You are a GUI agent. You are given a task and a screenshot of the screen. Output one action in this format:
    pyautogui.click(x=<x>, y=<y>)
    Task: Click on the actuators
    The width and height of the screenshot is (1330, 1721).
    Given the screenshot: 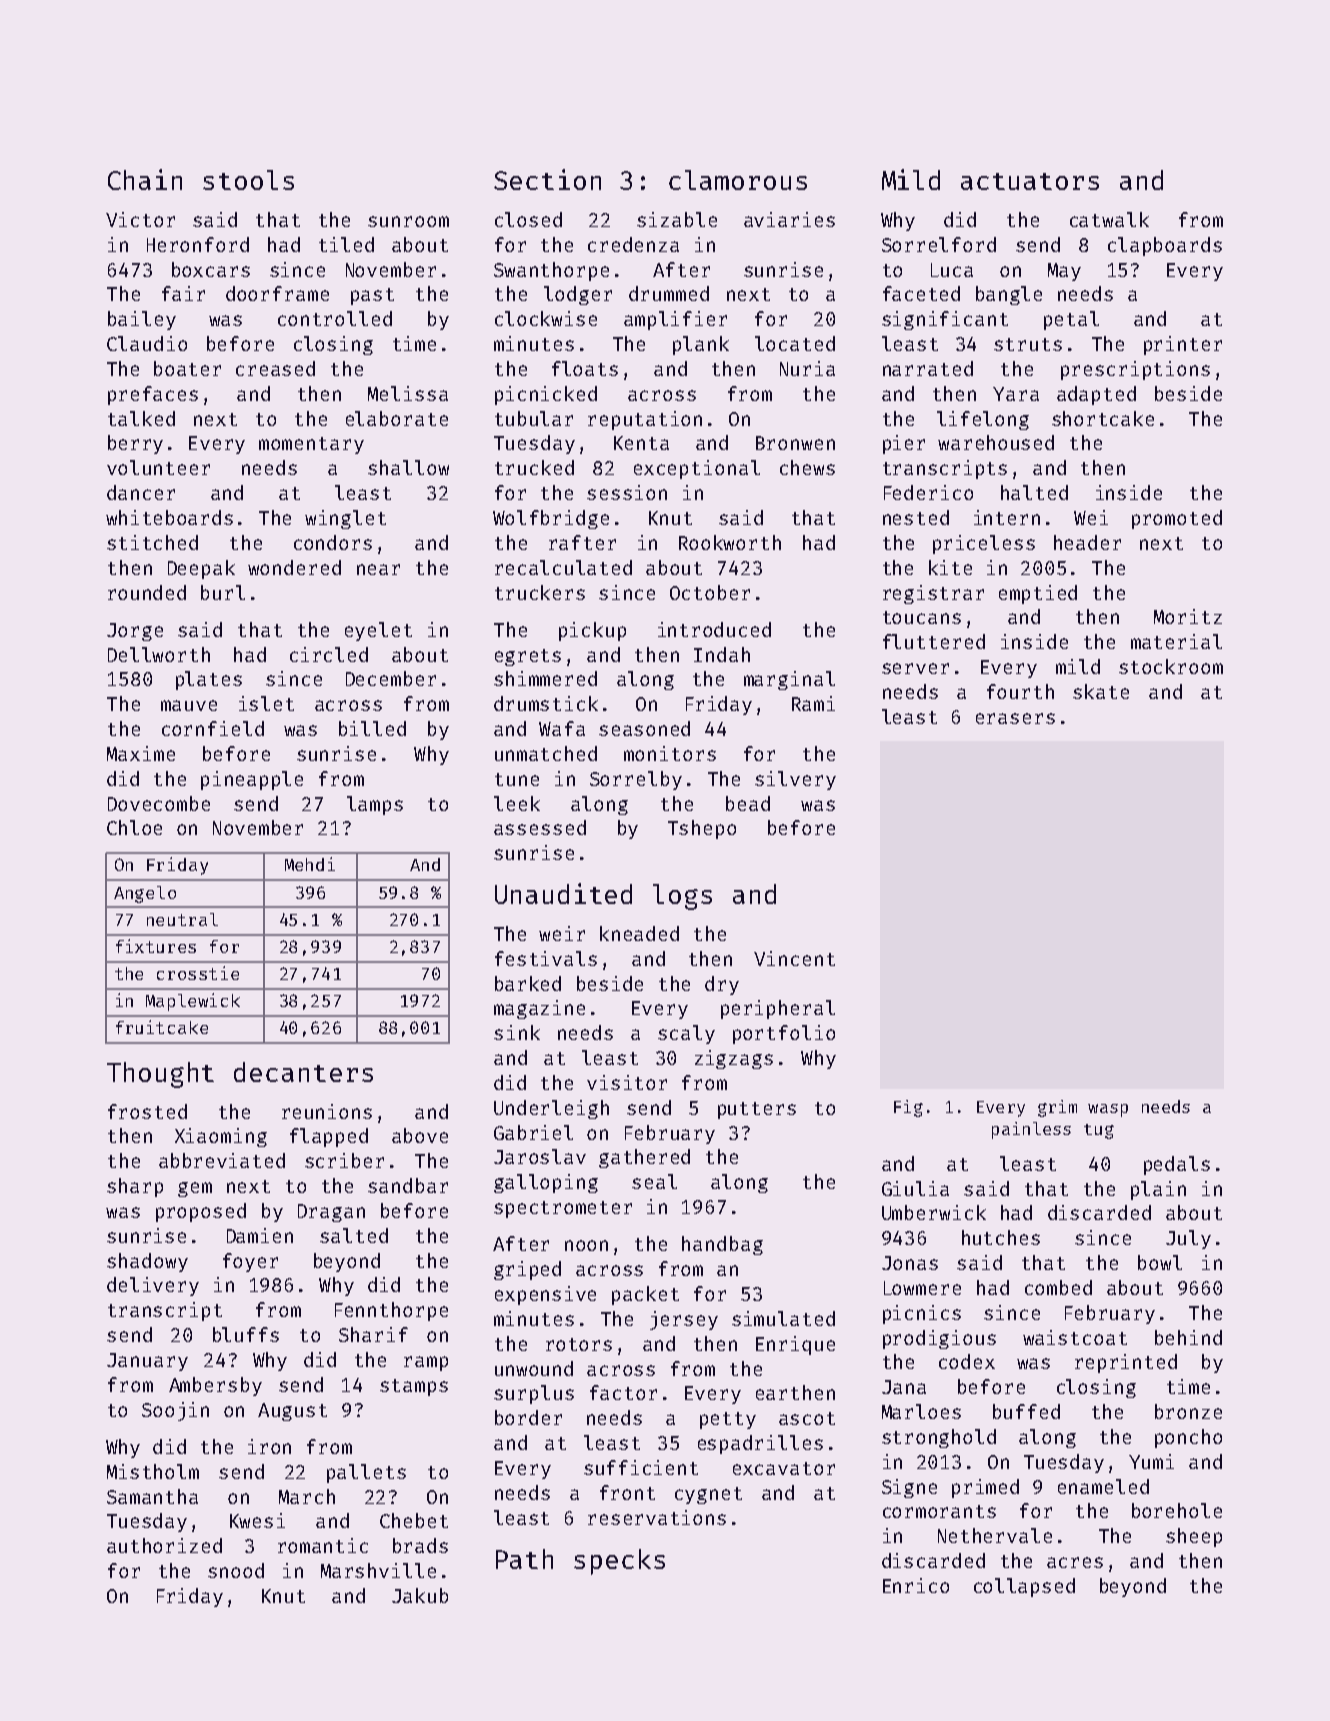 What is the action you would take?
    pyautogui.click(x=1030, y=181)
